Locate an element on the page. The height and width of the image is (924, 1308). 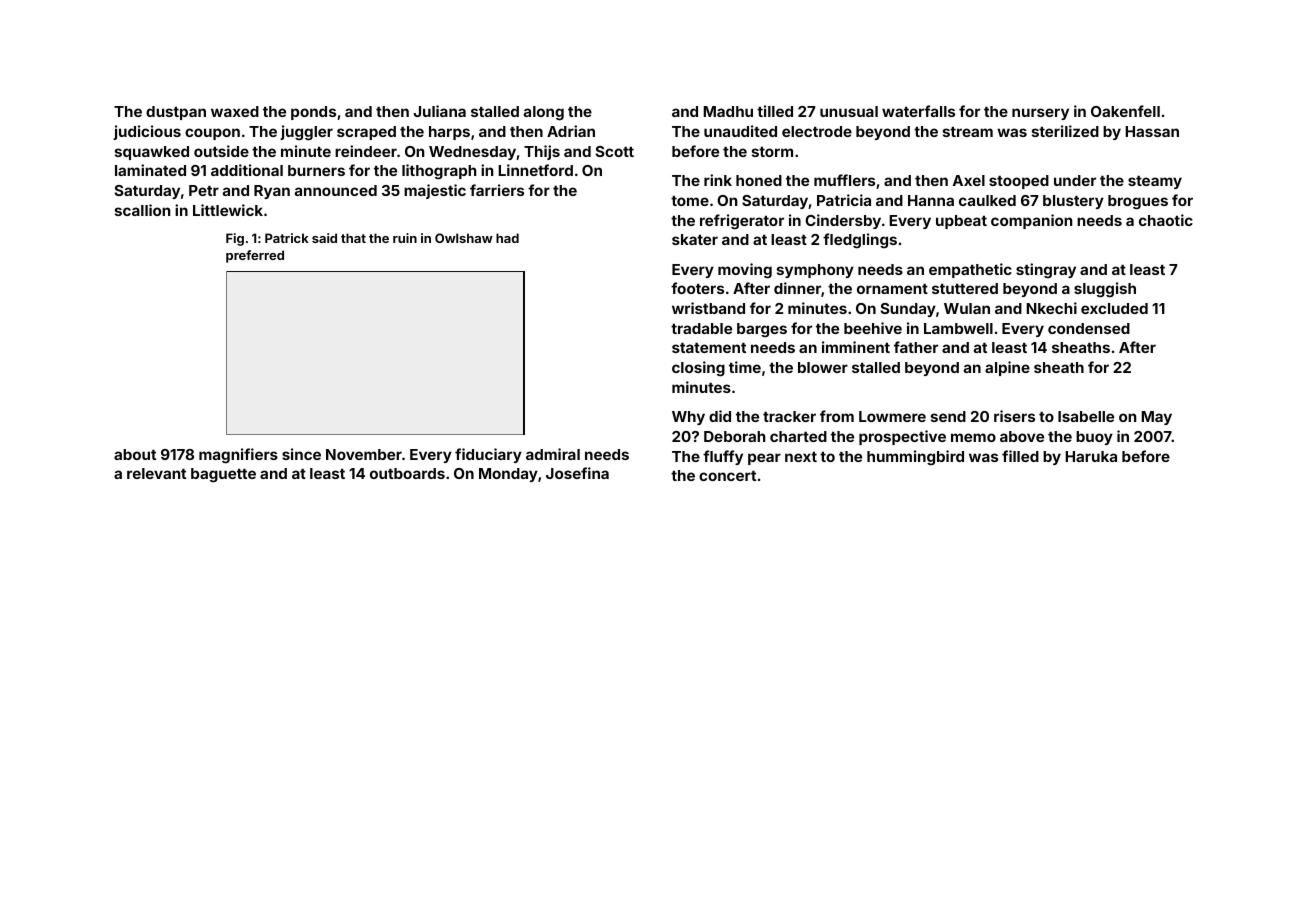
concert is located at coordinates (727, 476).
